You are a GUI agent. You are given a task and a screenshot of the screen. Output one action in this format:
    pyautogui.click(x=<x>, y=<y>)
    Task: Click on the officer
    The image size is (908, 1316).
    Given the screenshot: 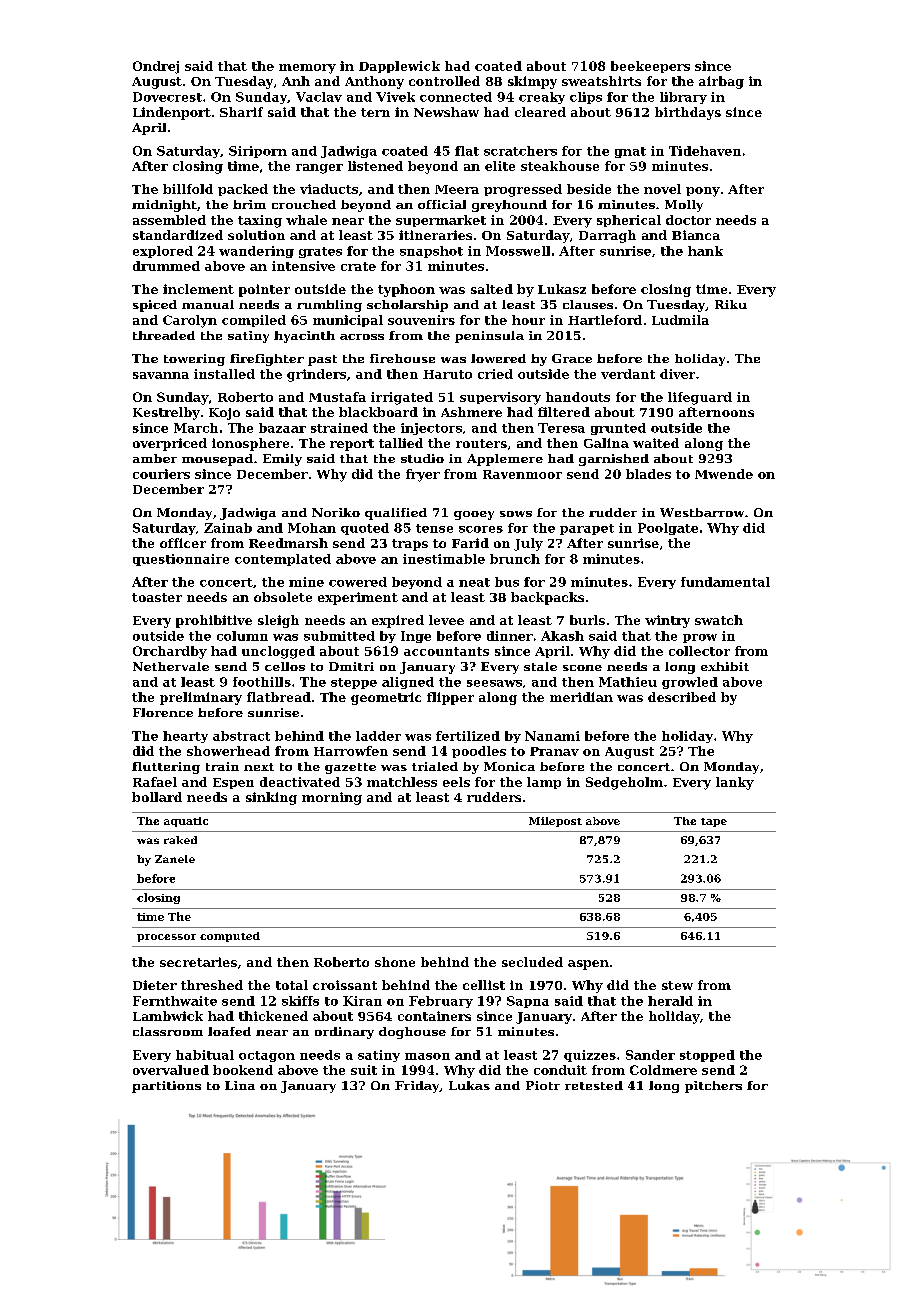 What is the action you would take?
    pyautogui.click(x=183, y=543)
